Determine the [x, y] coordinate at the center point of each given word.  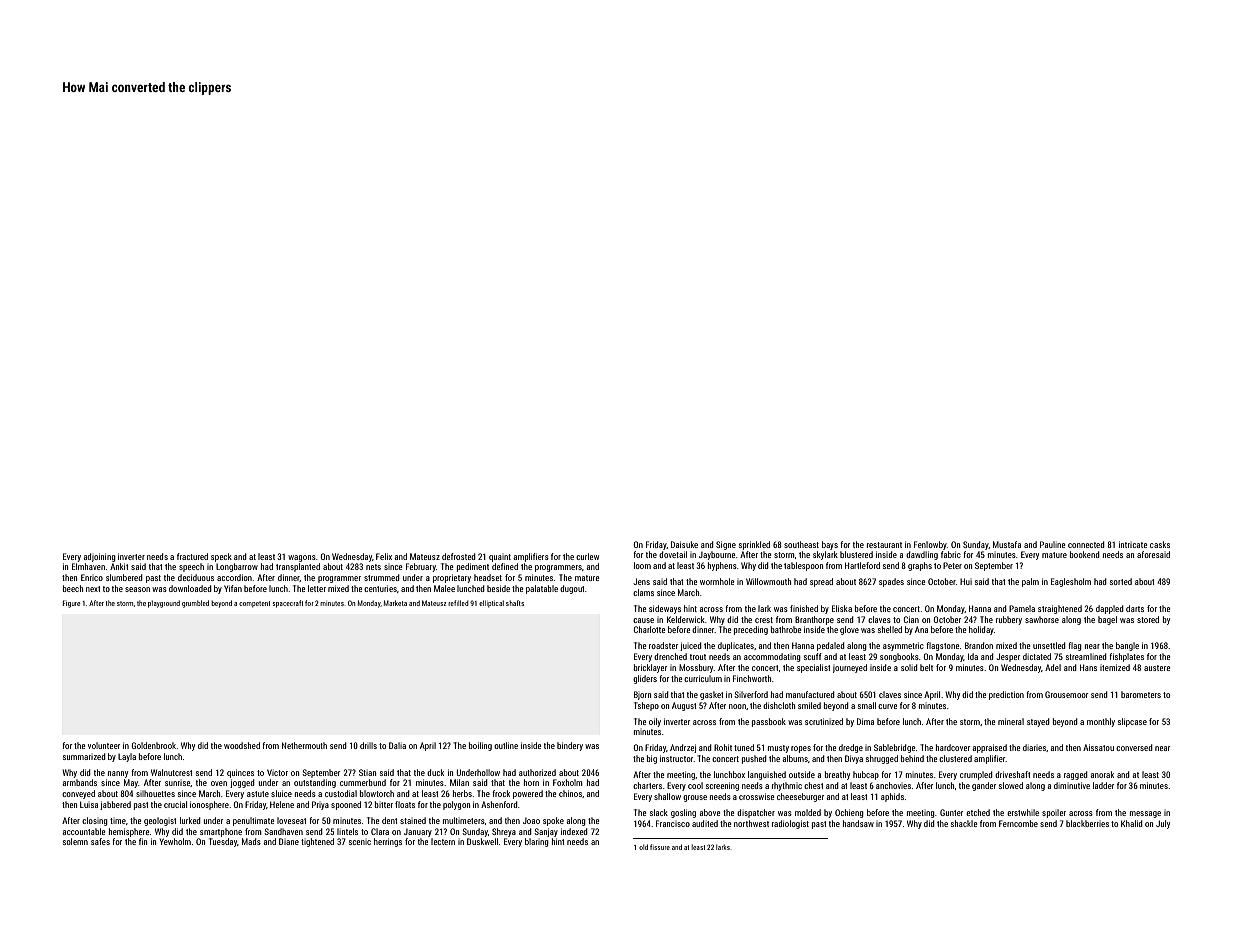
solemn [75, 841]
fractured [192, 556]
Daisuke [684, 544]
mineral [1011, 721]
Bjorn [642, 695]
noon [737, 706]
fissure [660, 847]
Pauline [1052, 544]
